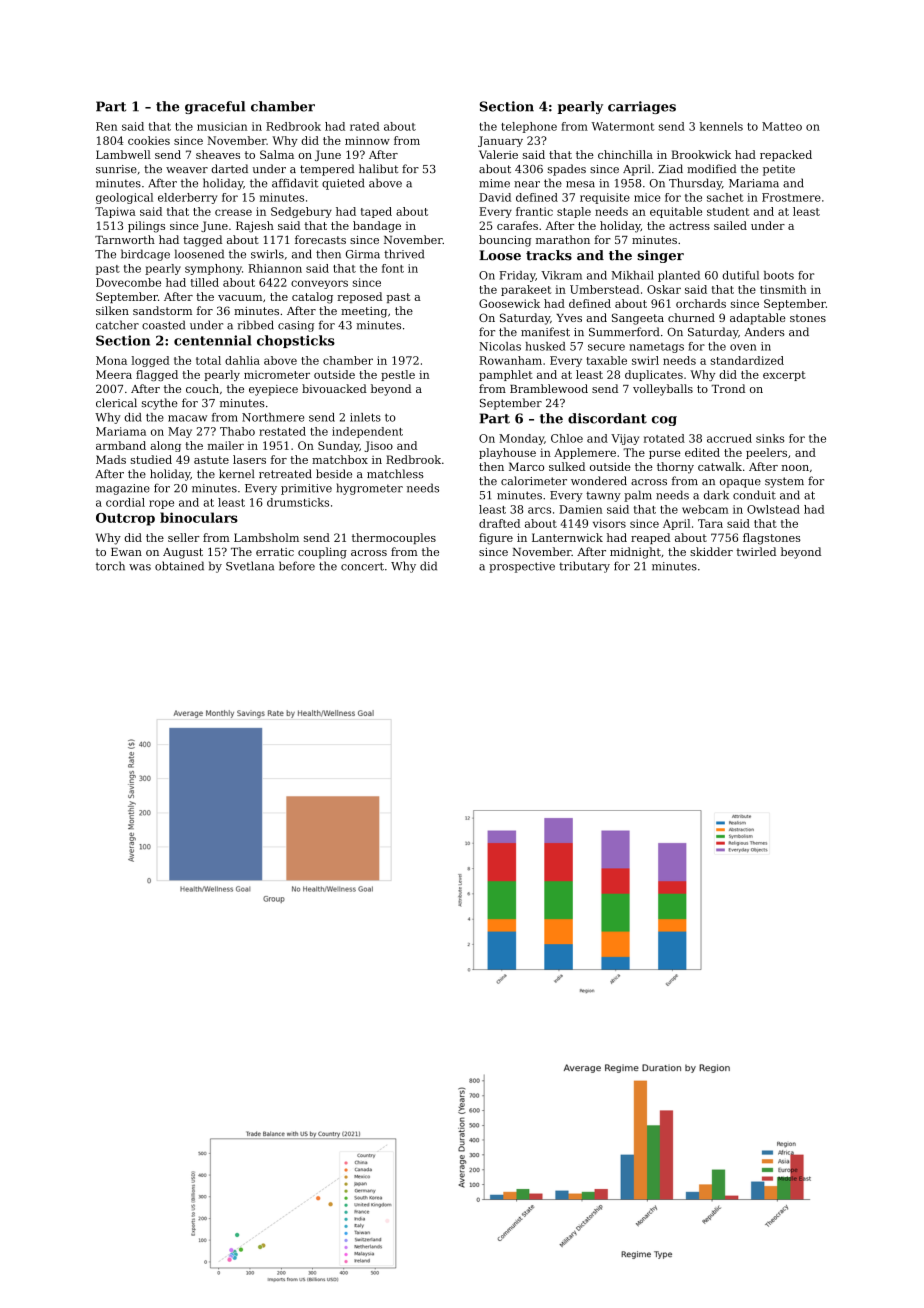 The height and width of the screenshot is (1308, 924). Describe the element at coordinates (215, 107) in the screenshot. I see `graceful` at that location.
